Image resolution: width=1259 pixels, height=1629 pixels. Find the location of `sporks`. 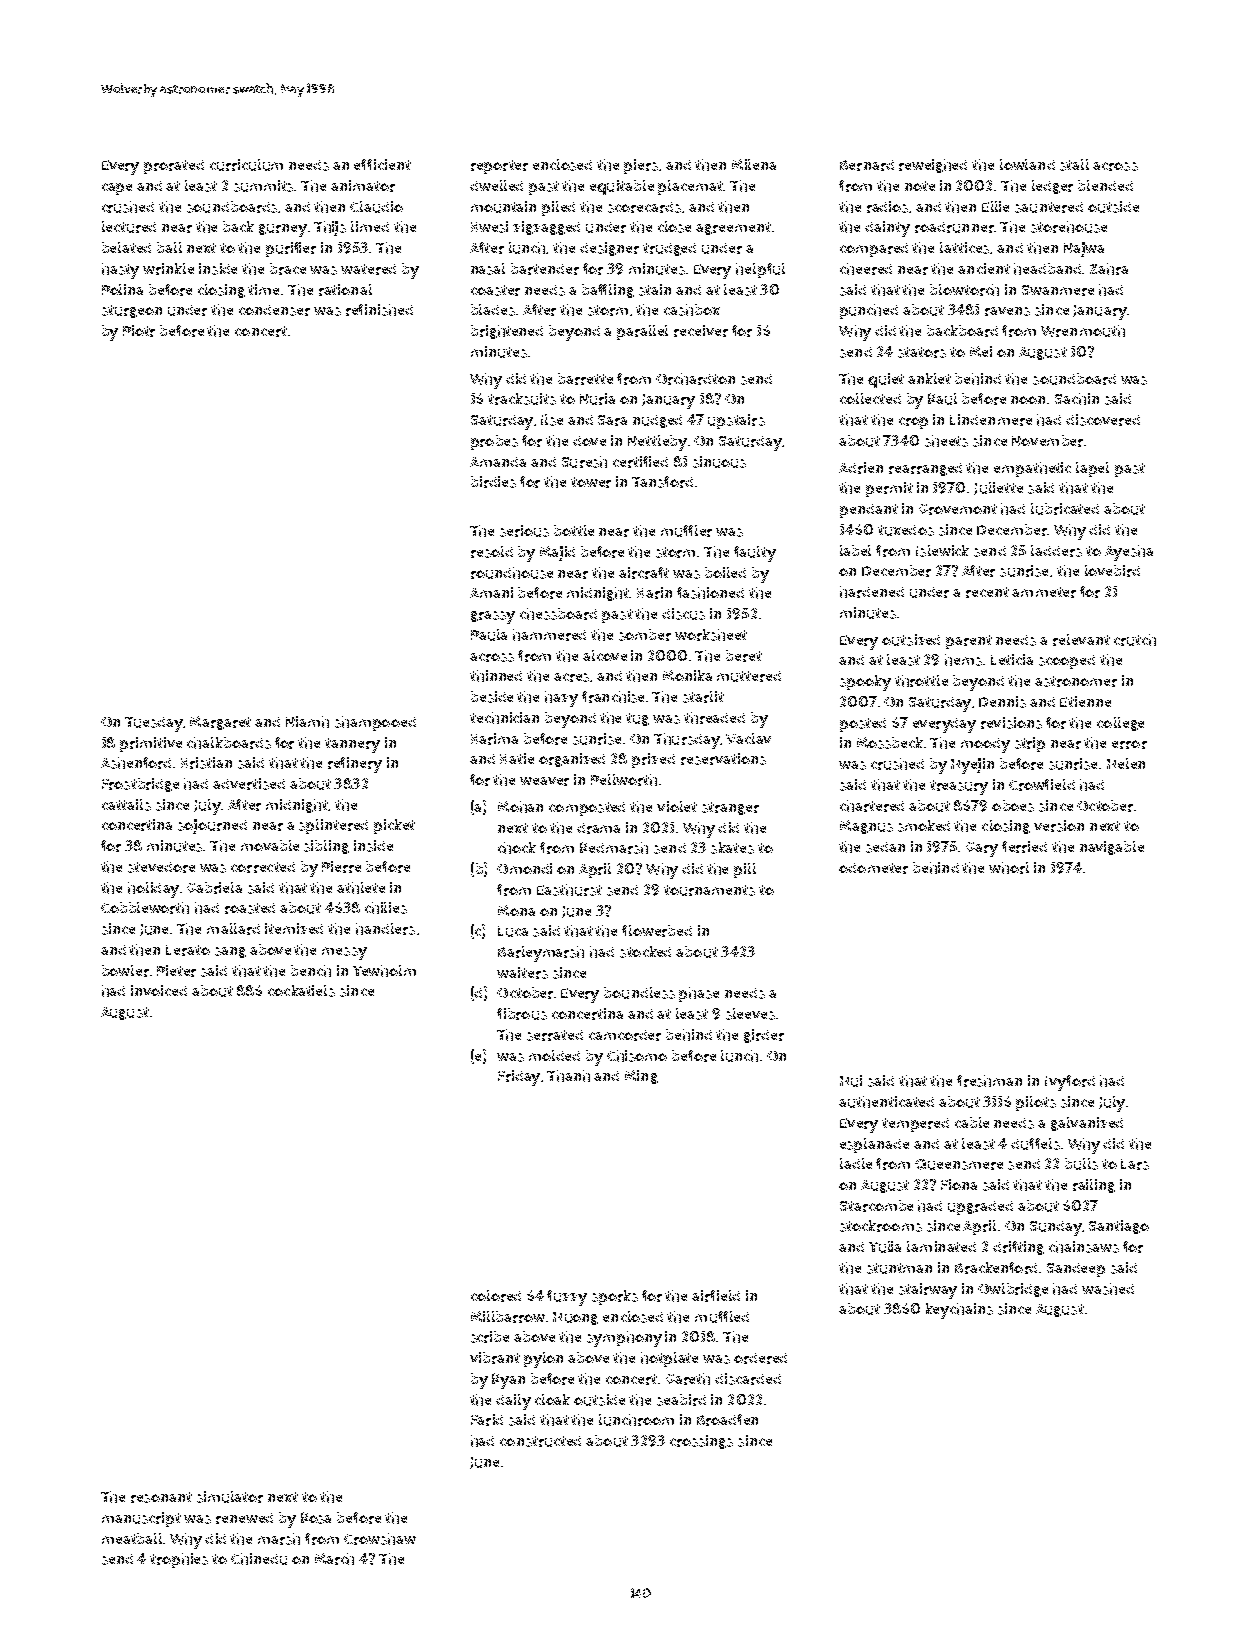

sporks is located at coordinates (615, 1297).
